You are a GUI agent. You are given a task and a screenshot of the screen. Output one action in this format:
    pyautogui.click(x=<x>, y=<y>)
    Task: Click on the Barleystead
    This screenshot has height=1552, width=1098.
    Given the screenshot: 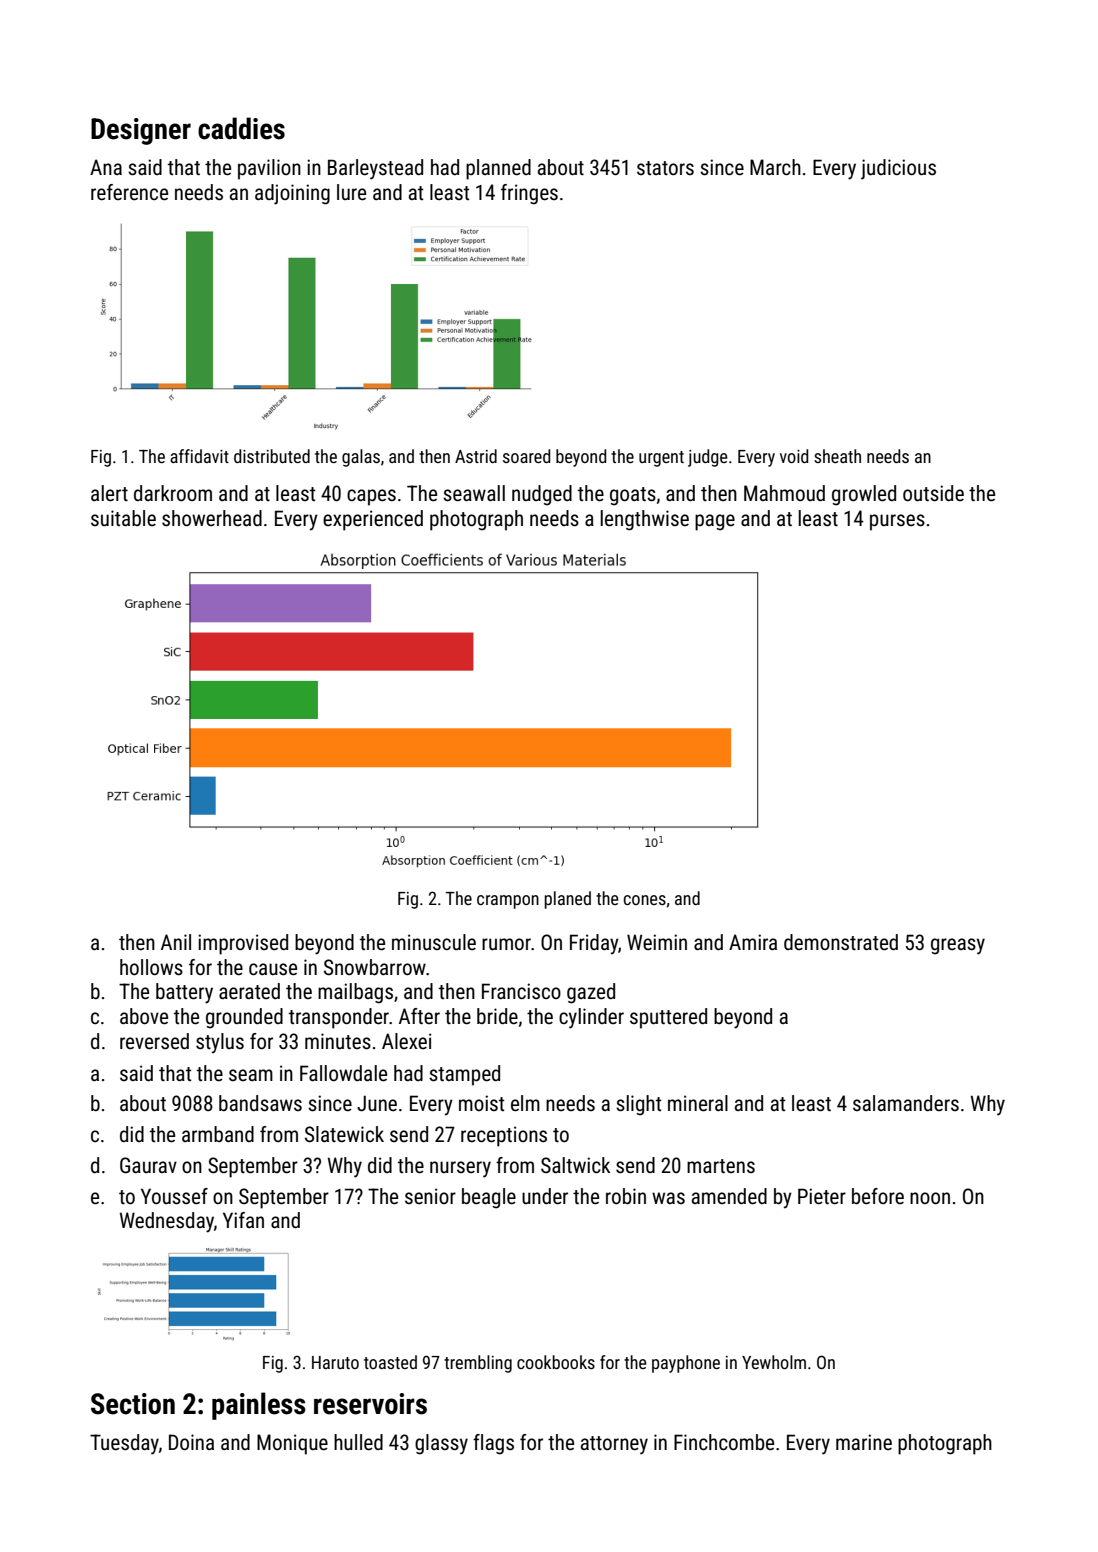 What is the action you would take?
    pyautogui.click(x=375, y=169)
